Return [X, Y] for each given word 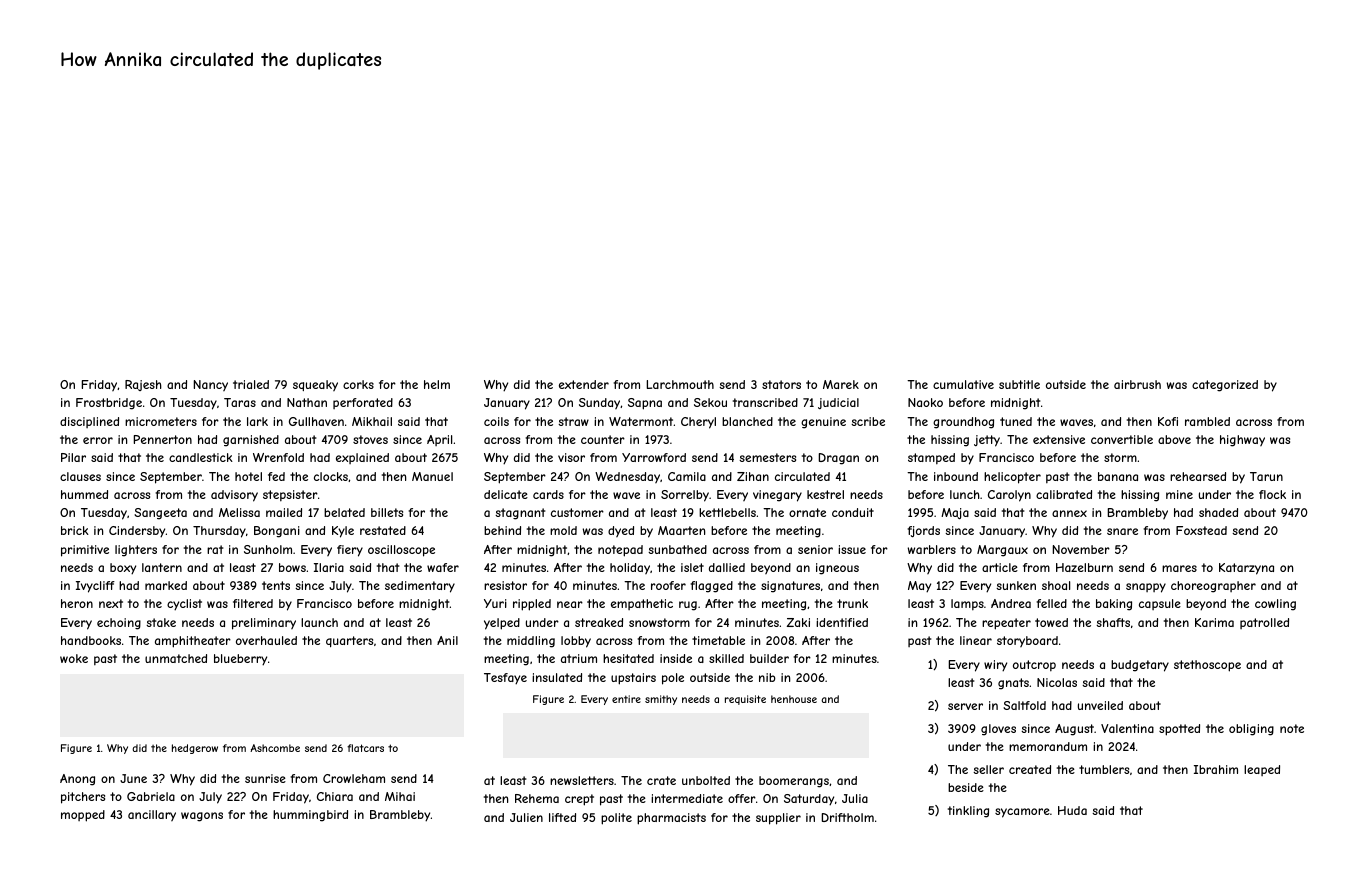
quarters [349, 641]
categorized [1225, 386]
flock [1272, 494]
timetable [718, 640]
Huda [1072, 810]
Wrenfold [278, 457]
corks [358, 384]
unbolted [706, 780]
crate [661, 780]
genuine [823, 423]
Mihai [400, 796]
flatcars [365, 748]
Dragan [838, 459]
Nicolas [1057, 682]
